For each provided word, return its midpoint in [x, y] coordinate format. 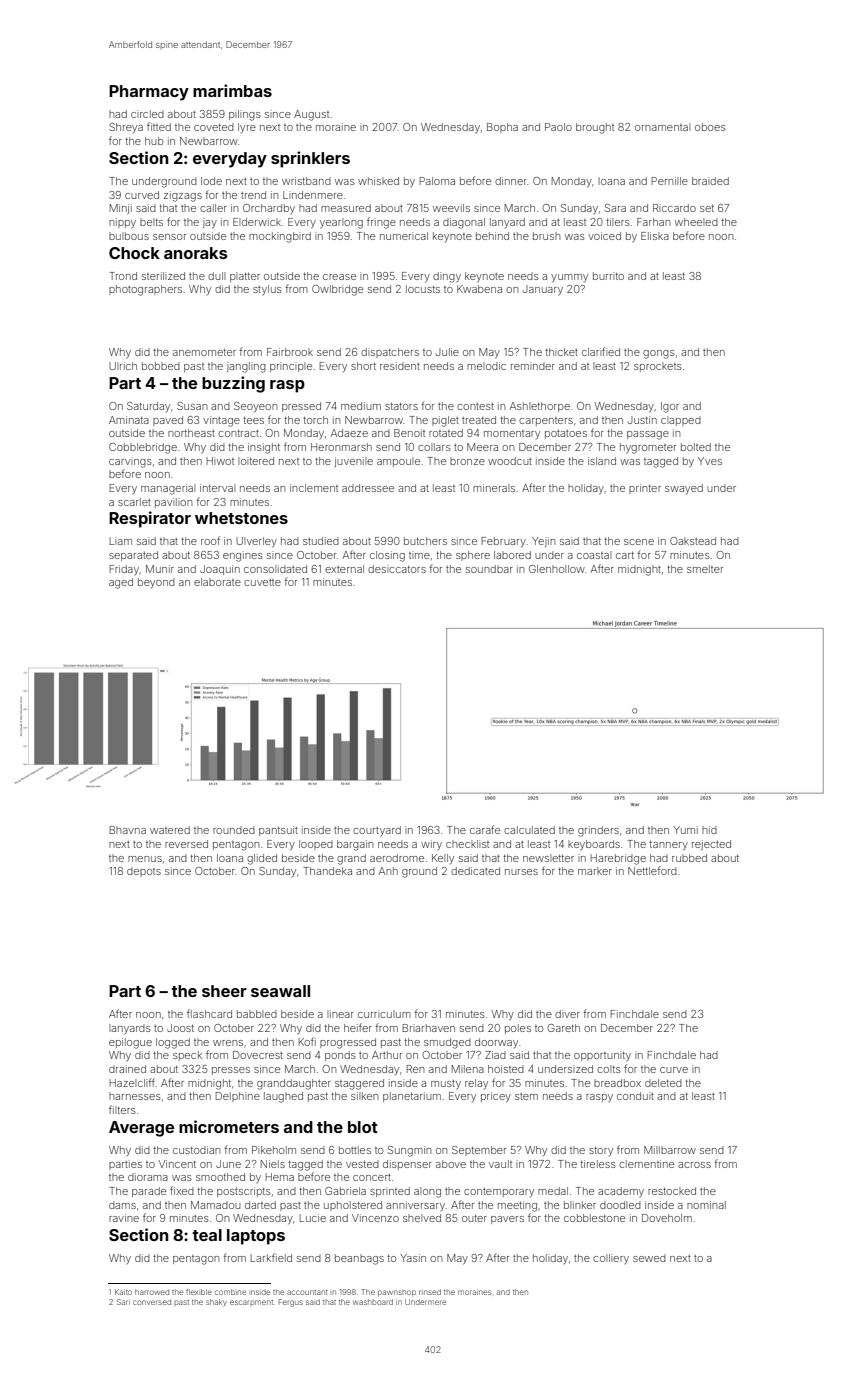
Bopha [502, 128]
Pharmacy [149, 93]
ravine [124, 1218]
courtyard [377, 831]
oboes [710, 127]
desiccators [397, 569]
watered [170, 830]
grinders [598, 831]
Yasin [413, 1258]
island [602, 461]
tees [253, 420]
